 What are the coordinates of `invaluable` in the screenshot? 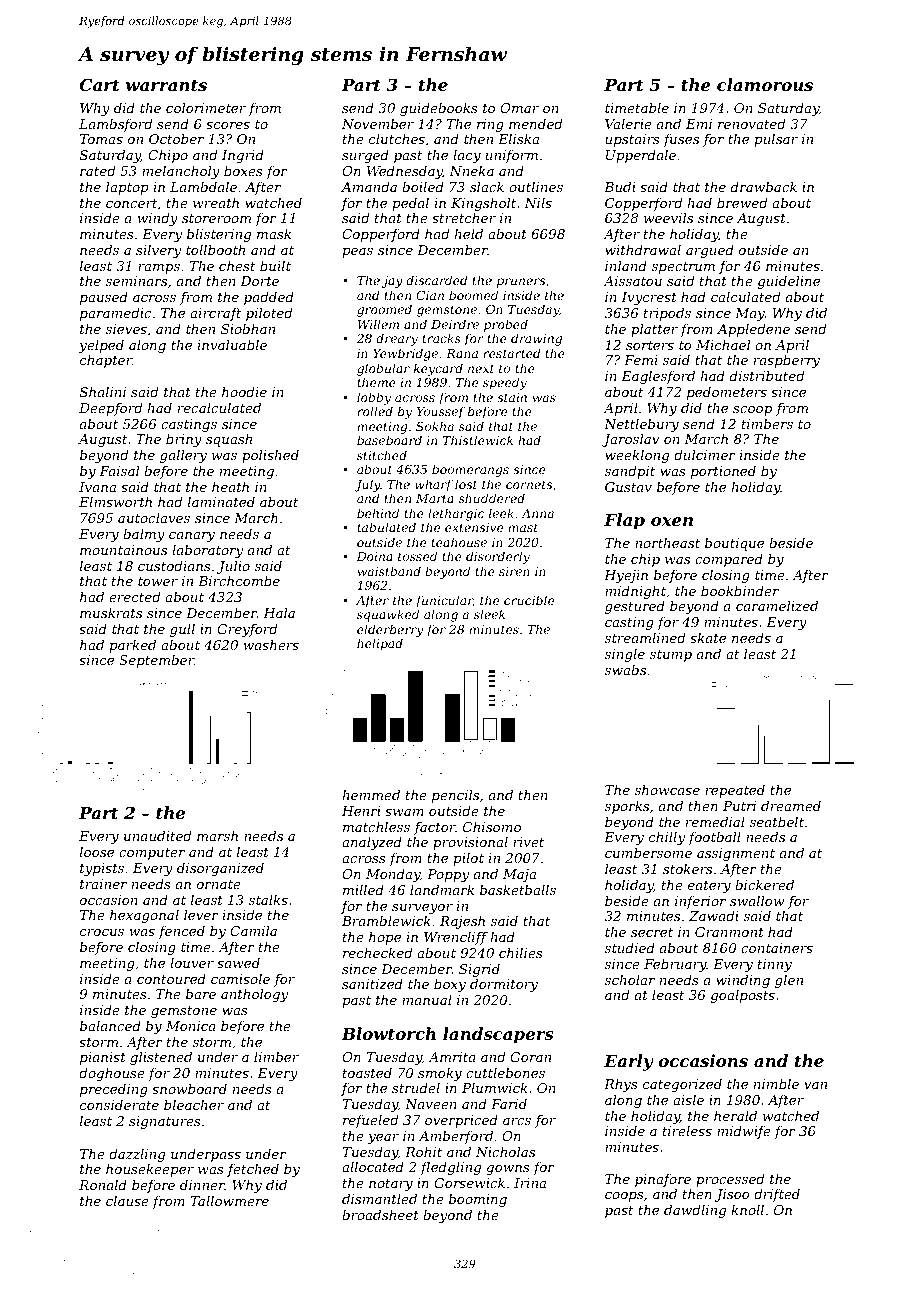 It's located at (232, 344).
